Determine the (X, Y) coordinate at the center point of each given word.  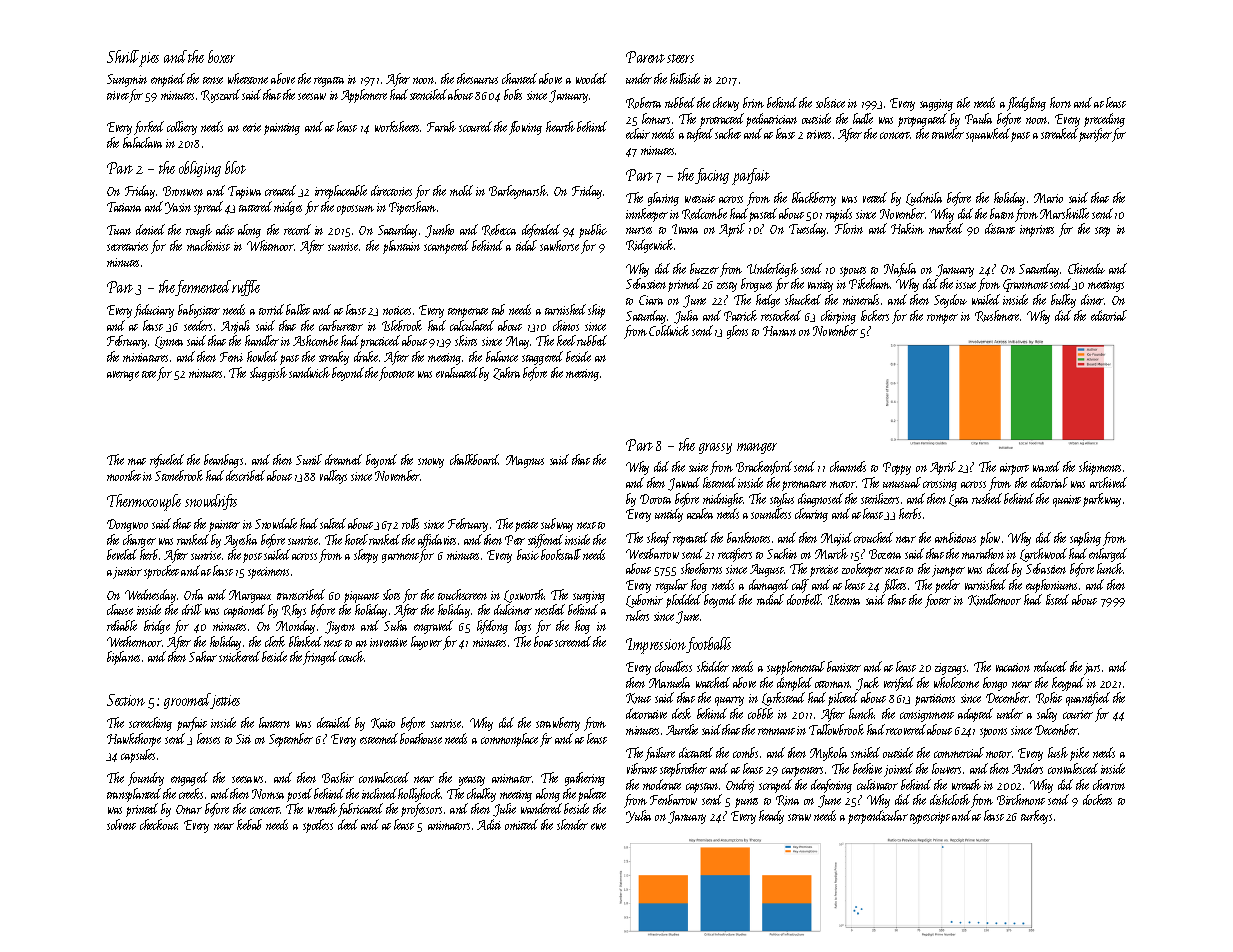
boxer (221, 56)
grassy (715, 448)
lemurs (656, 118)
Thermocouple (144, 502)
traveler (948, 133)
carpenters (802, 772)
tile (963, 102)
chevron (1109, 784)
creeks (191, 793)
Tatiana (124, 207)
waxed (1046, 466)
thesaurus (477, 78)
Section (126, 700)
